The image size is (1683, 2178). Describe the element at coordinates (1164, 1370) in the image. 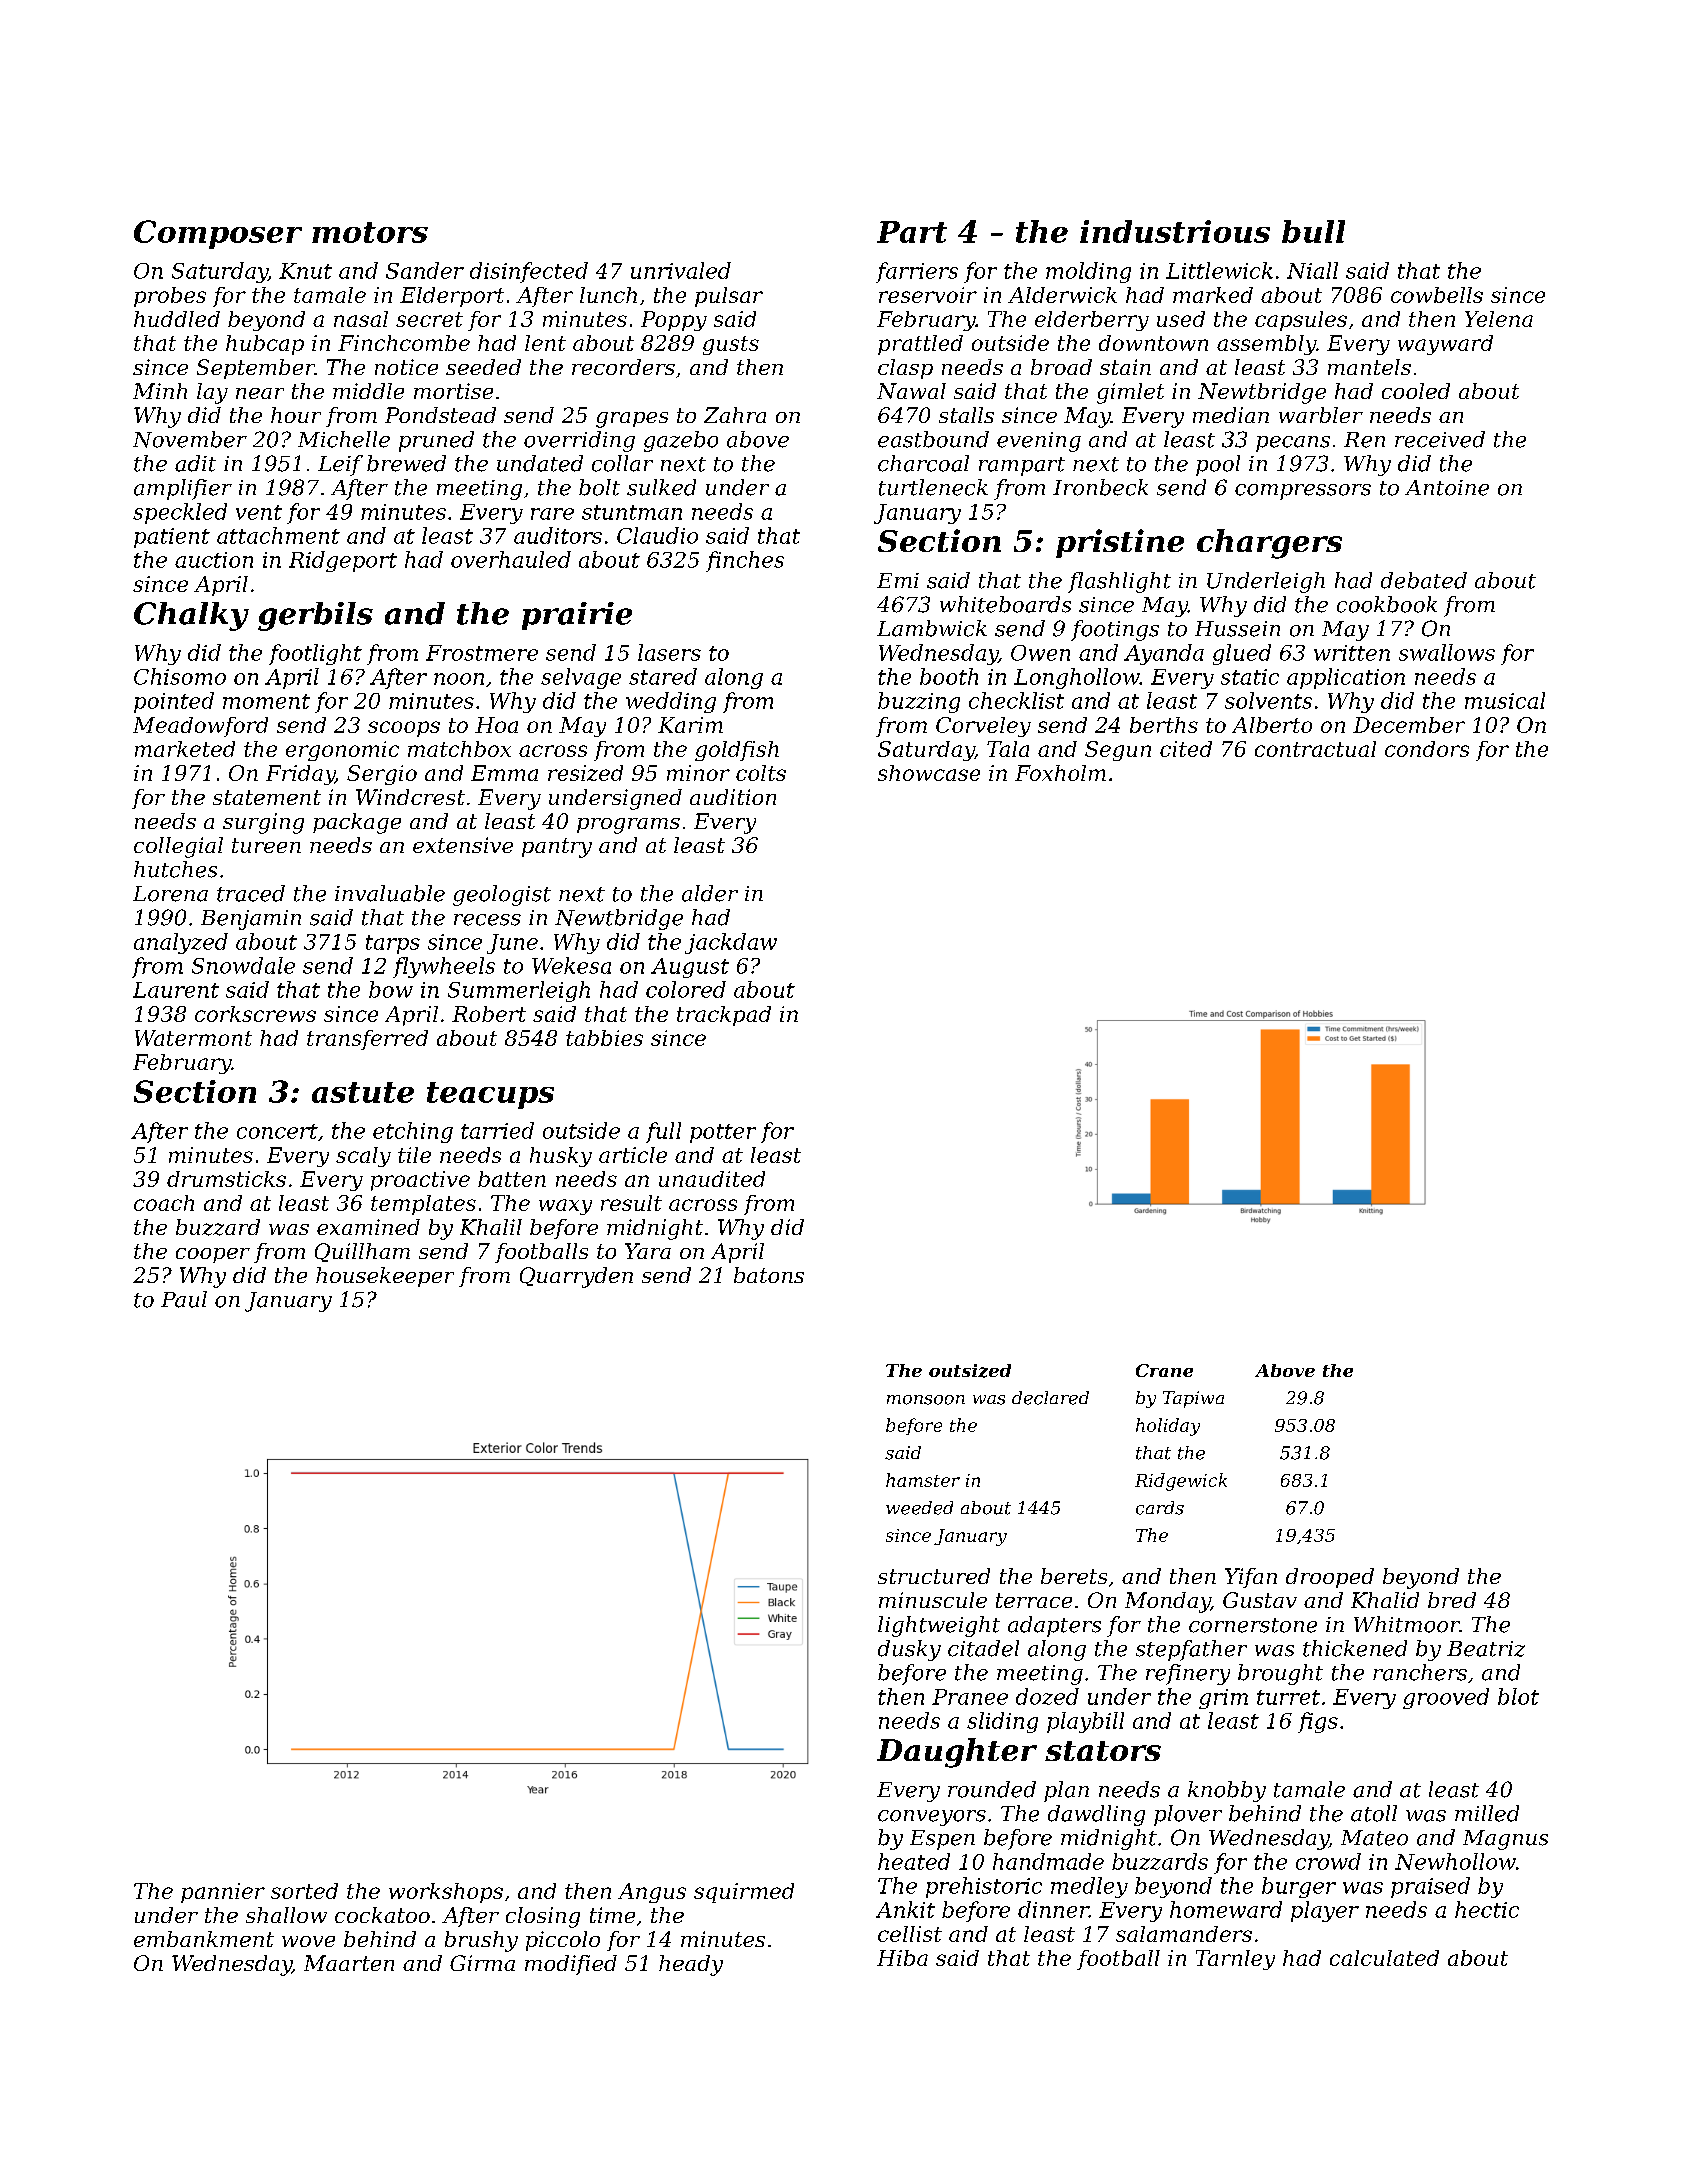

I see `Crane` at that location.
